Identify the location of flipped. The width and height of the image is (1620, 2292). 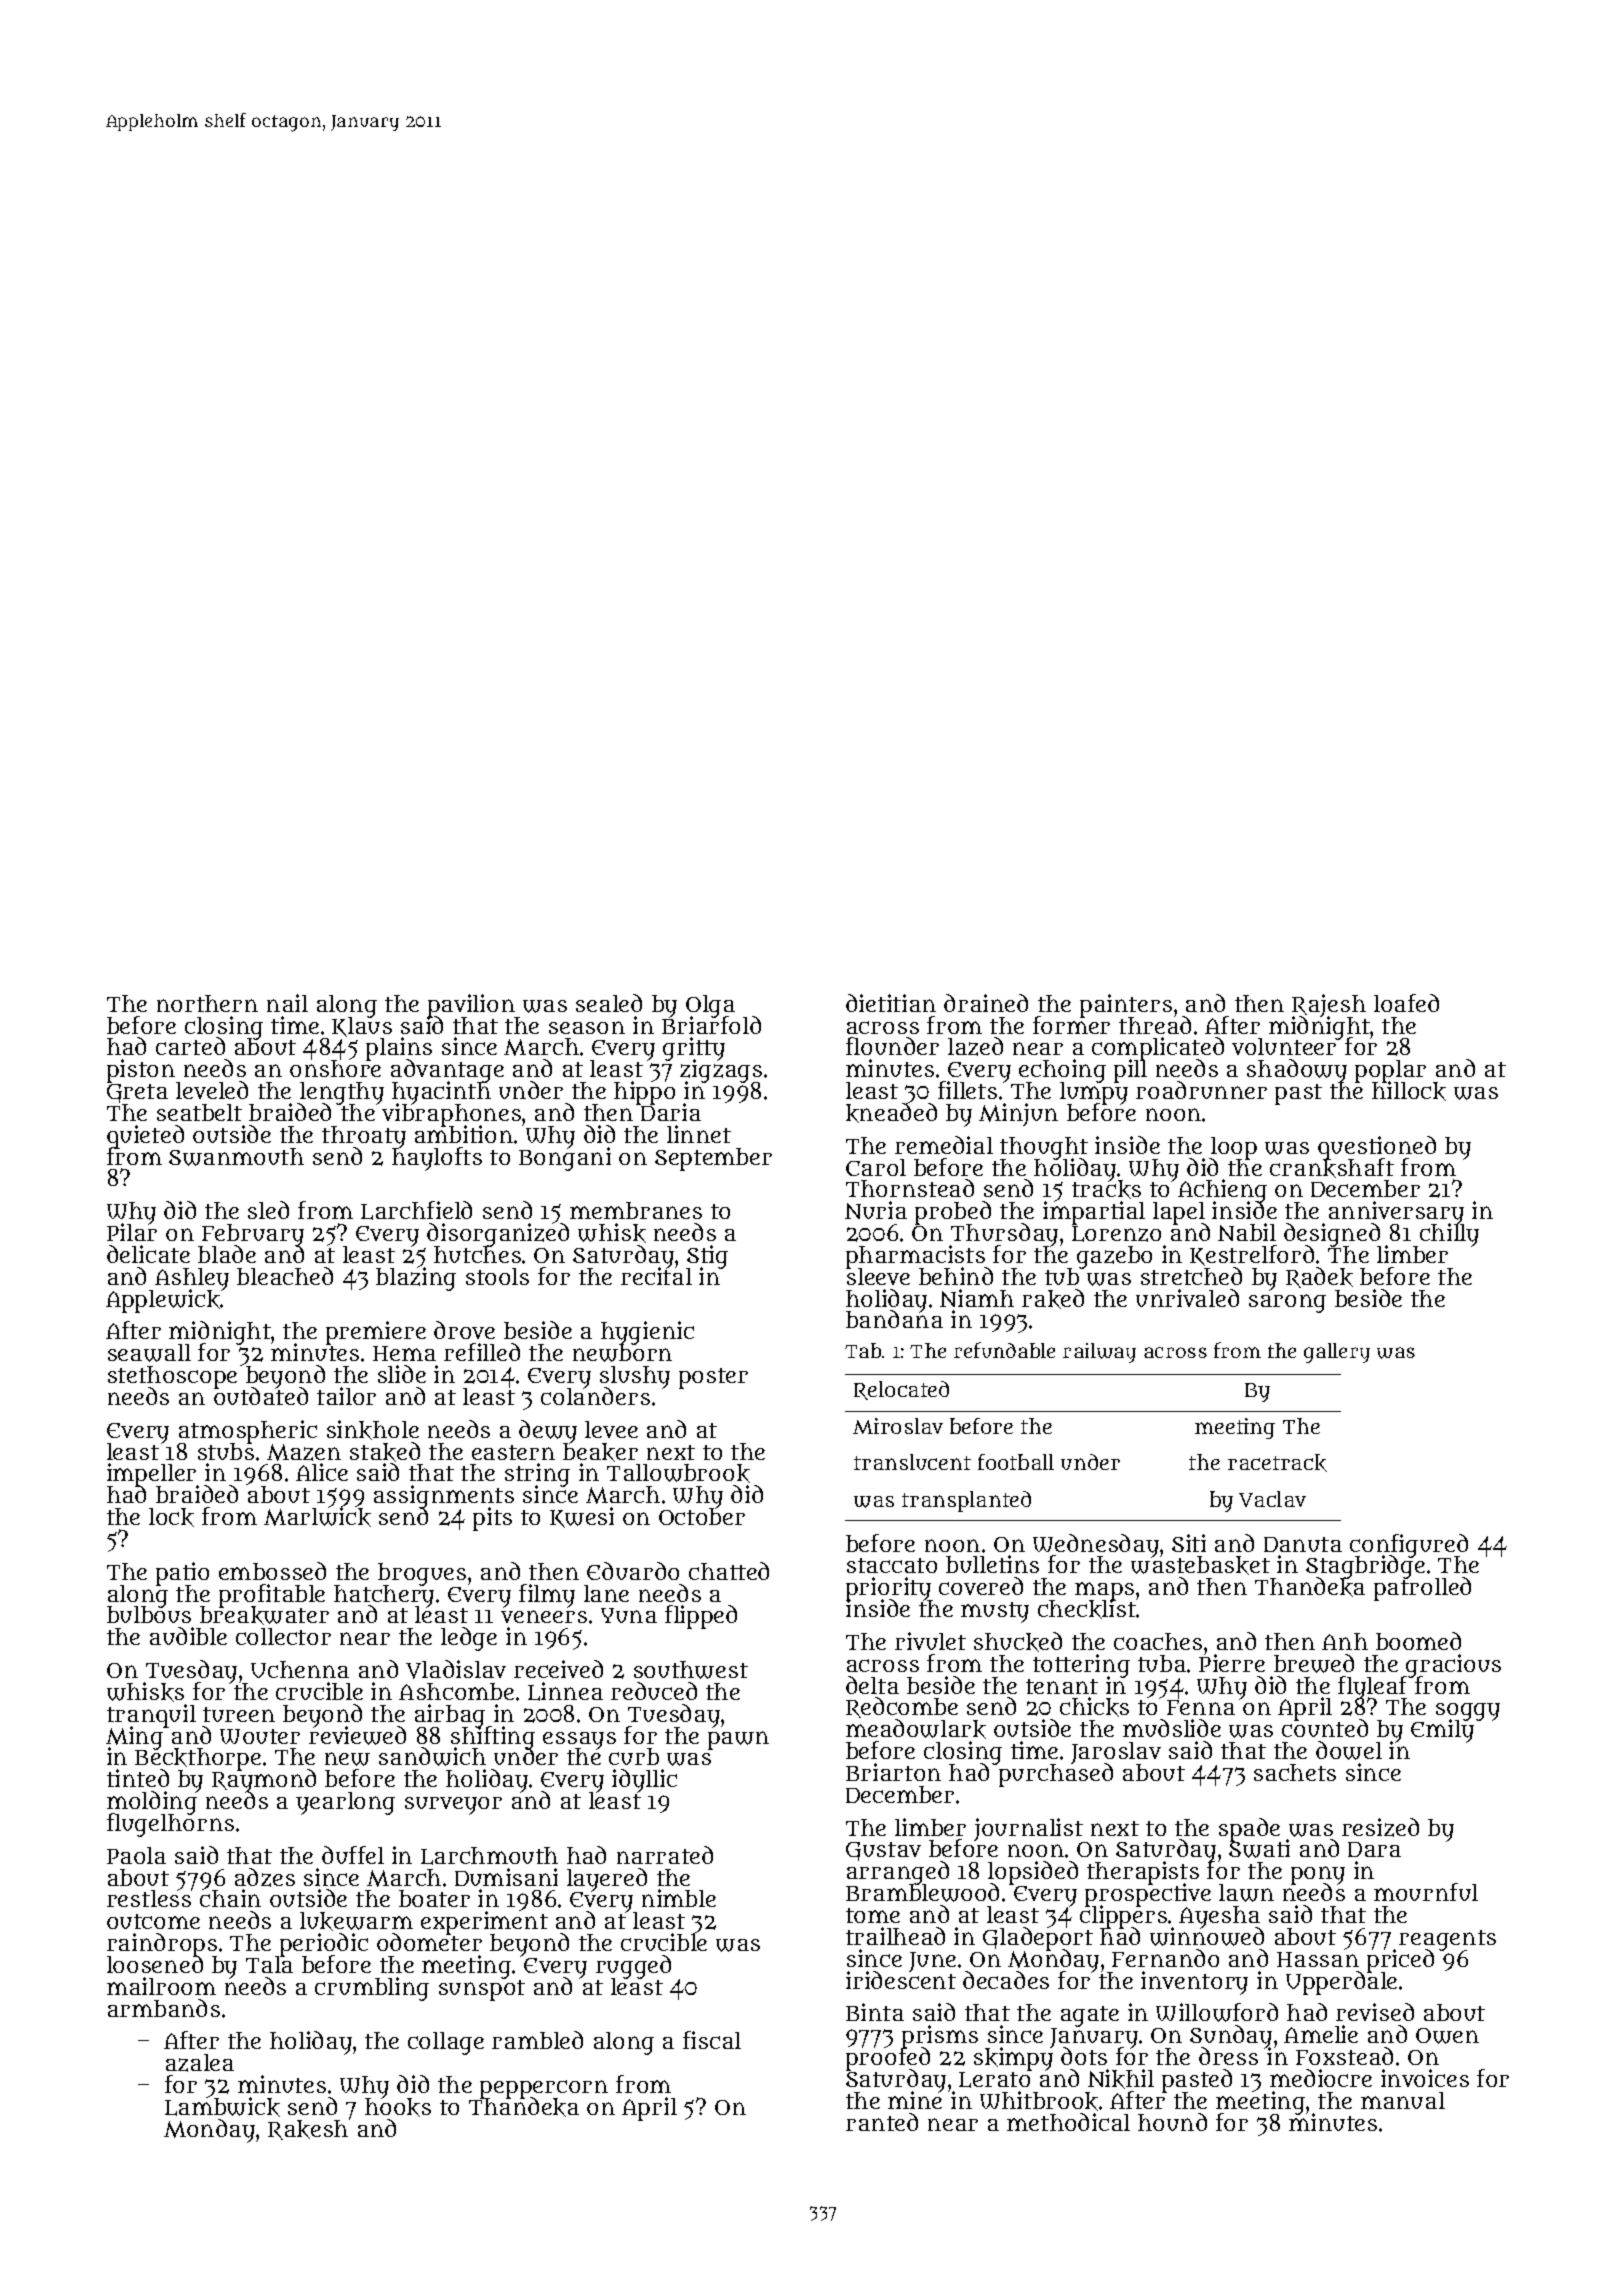
(701, 1617).
